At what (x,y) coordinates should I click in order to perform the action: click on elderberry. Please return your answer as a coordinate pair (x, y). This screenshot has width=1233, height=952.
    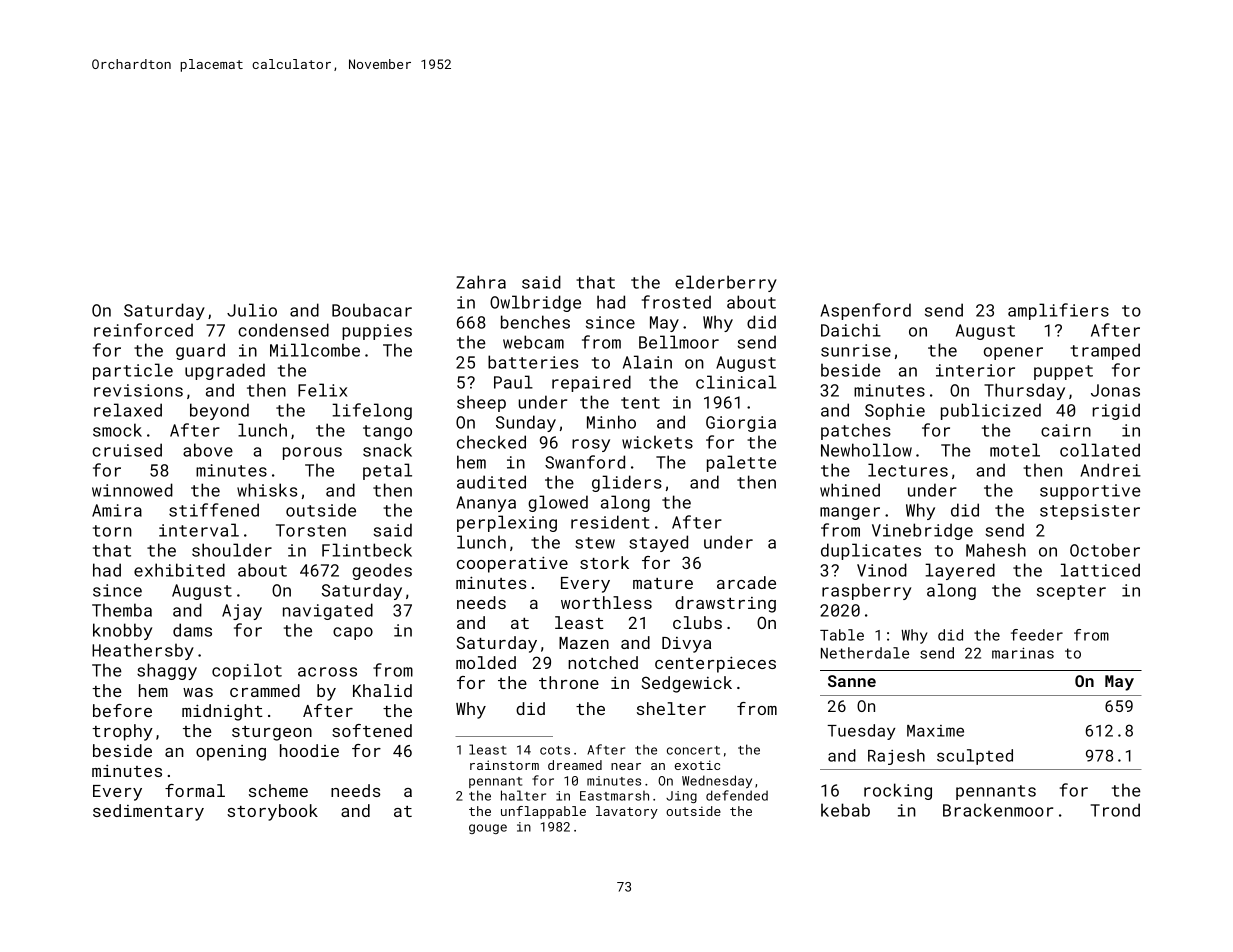
    Looking at the image, I should click on (726, 283).
